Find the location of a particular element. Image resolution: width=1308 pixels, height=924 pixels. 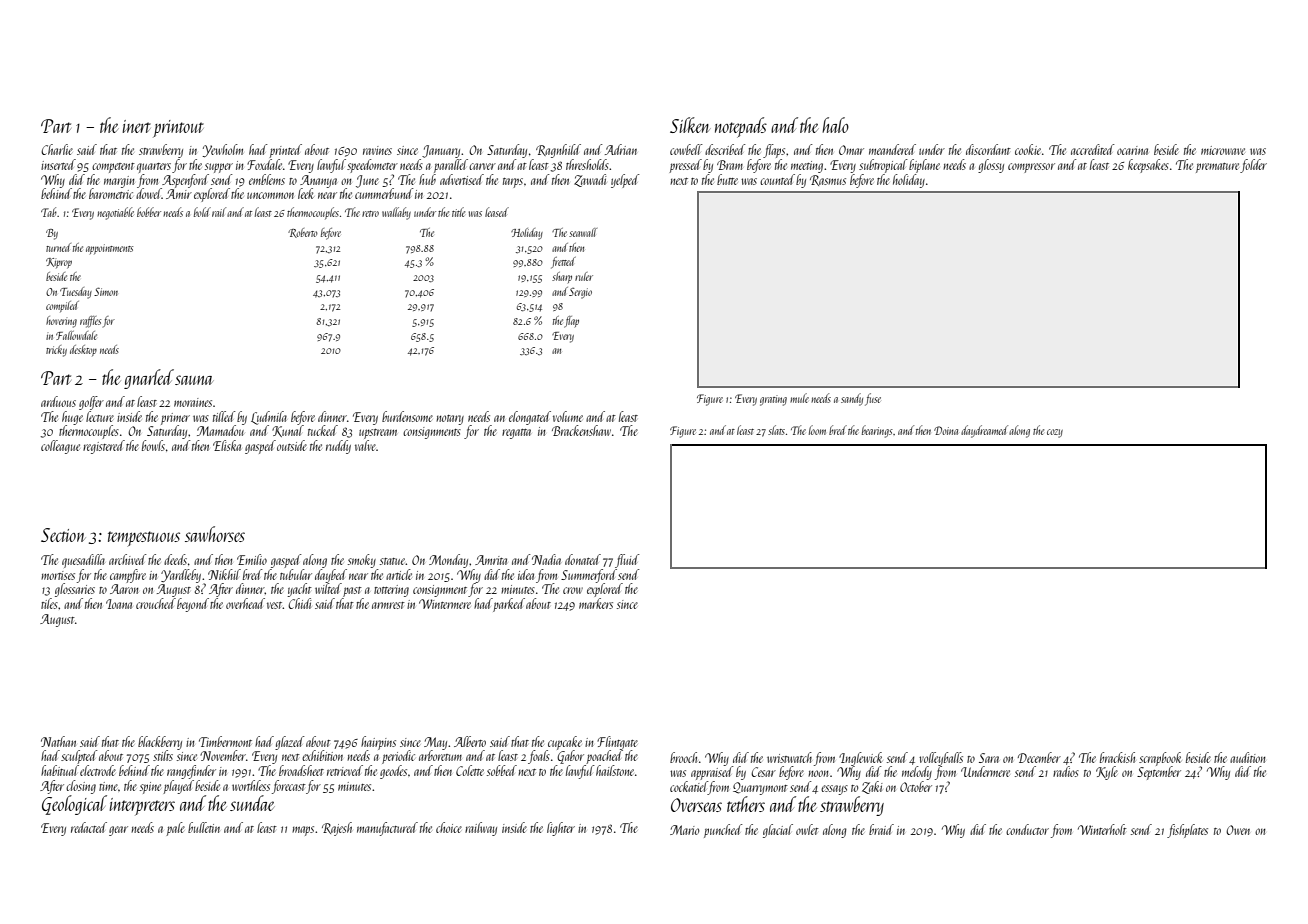

parked is located at coordinates (509, 605).
